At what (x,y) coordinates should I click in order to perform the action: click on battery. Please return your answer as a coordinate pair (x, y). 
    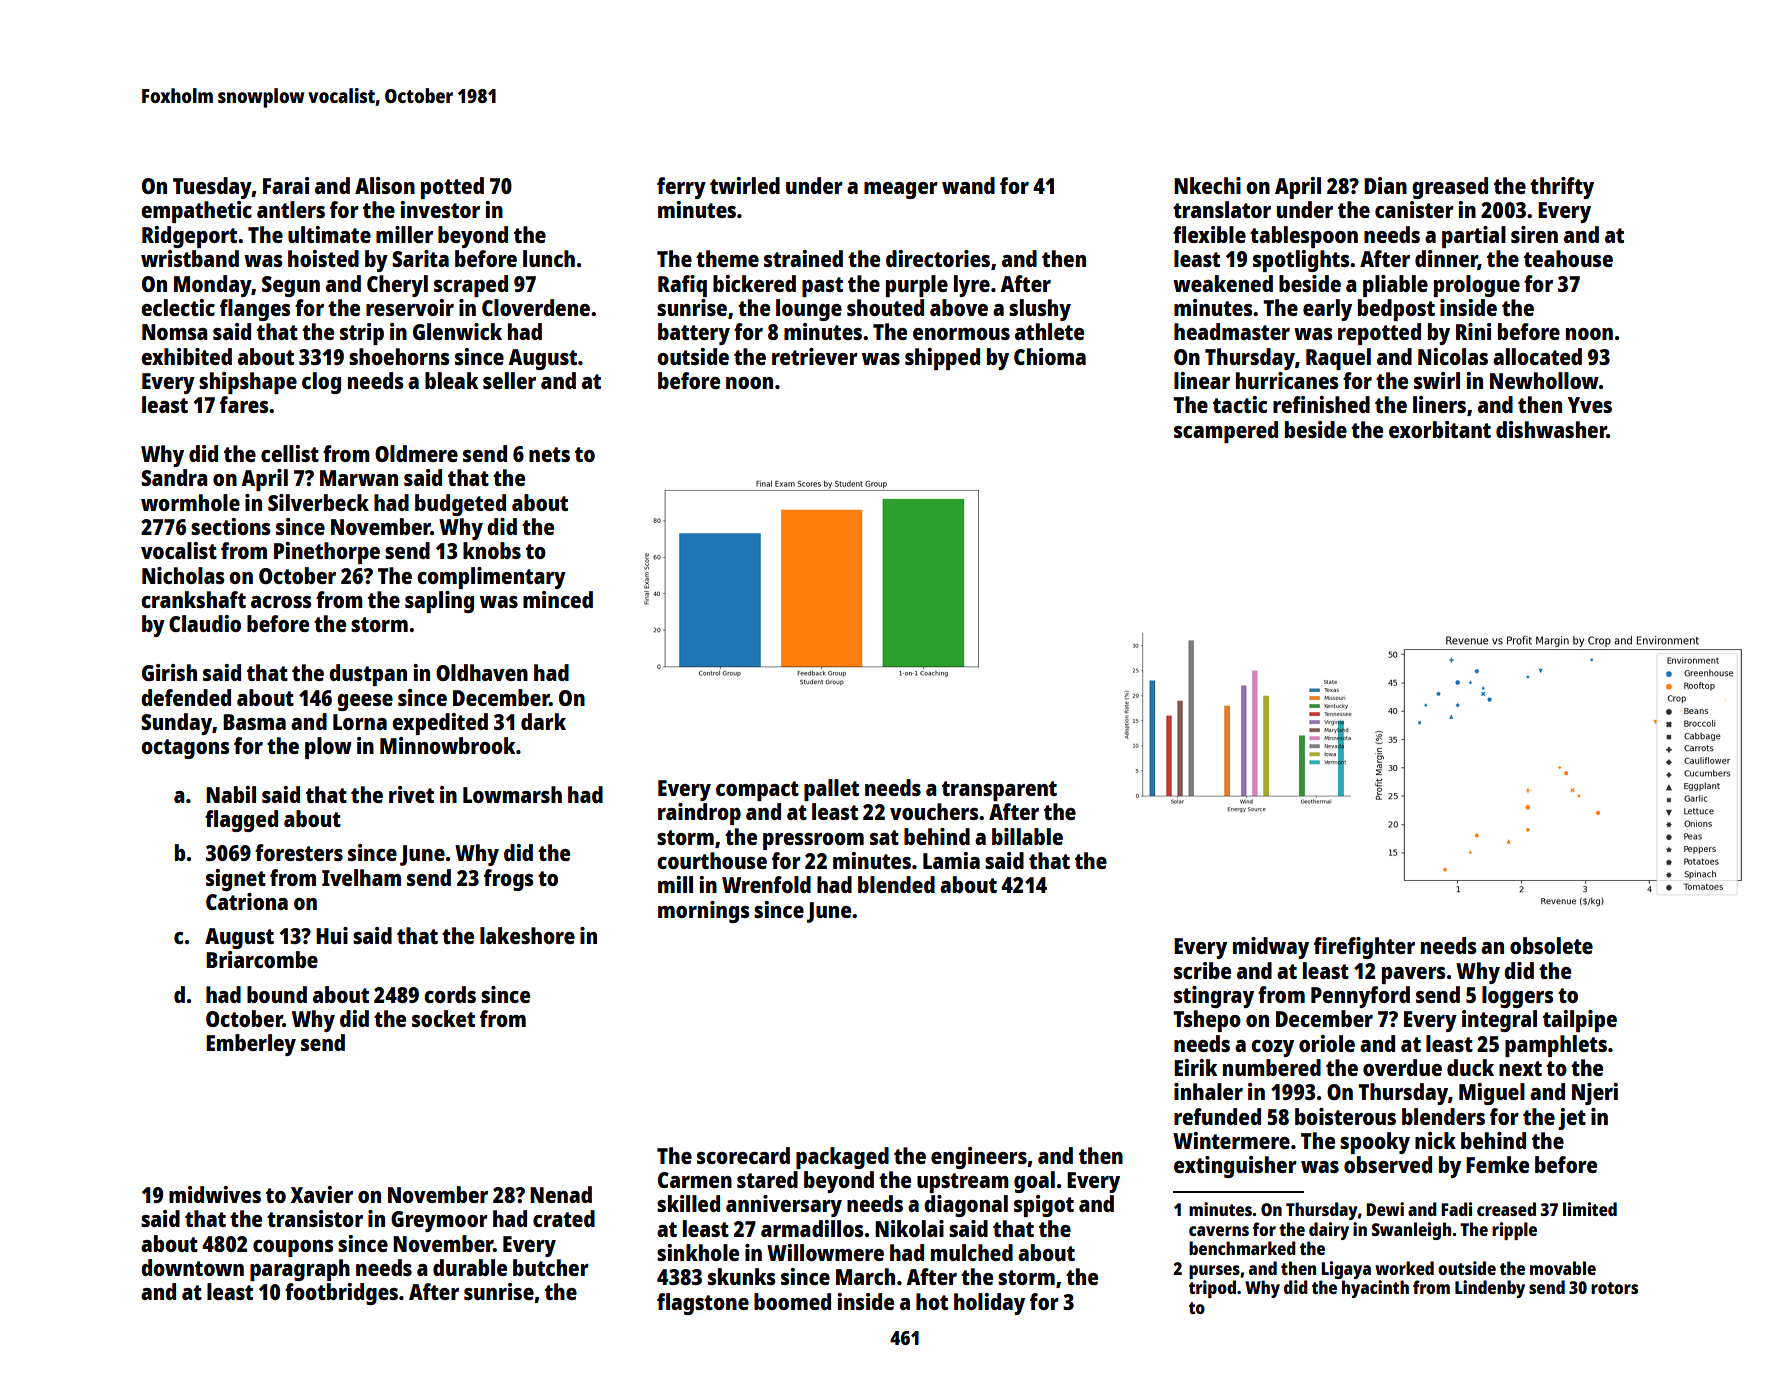
    Looking at the image, I should click on (694, 334).
